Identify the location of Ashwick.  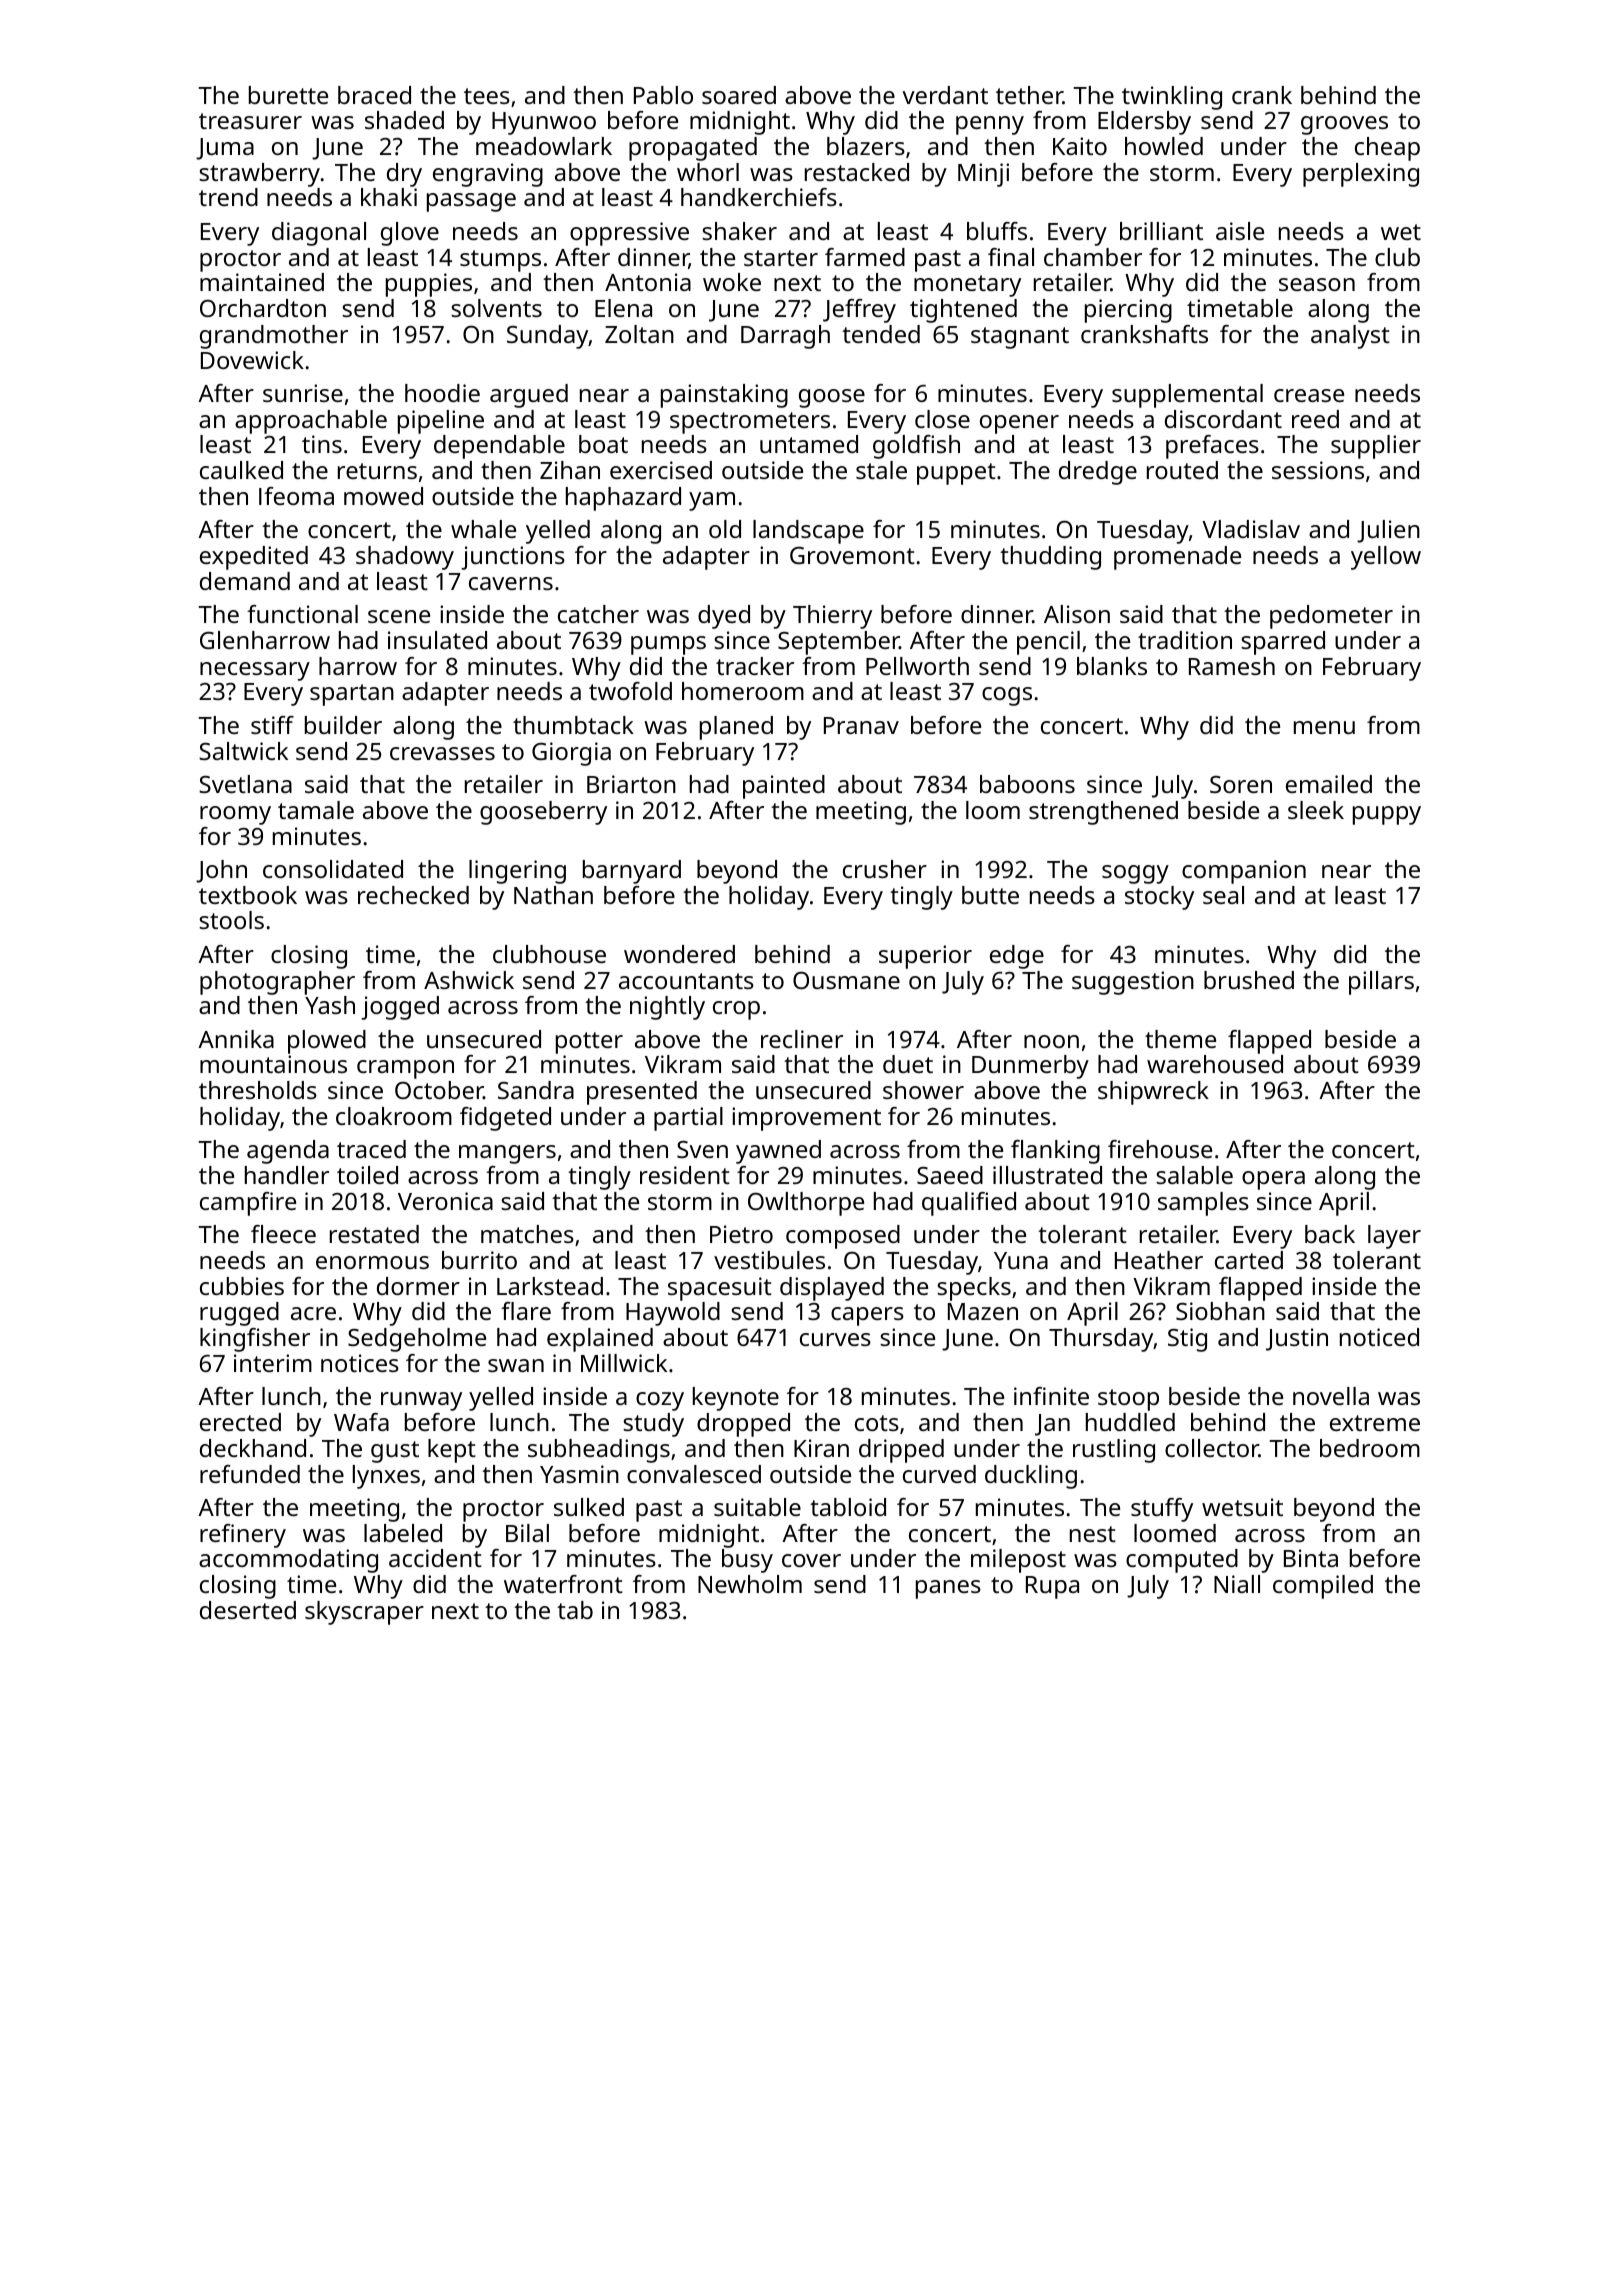
(469, 980).
